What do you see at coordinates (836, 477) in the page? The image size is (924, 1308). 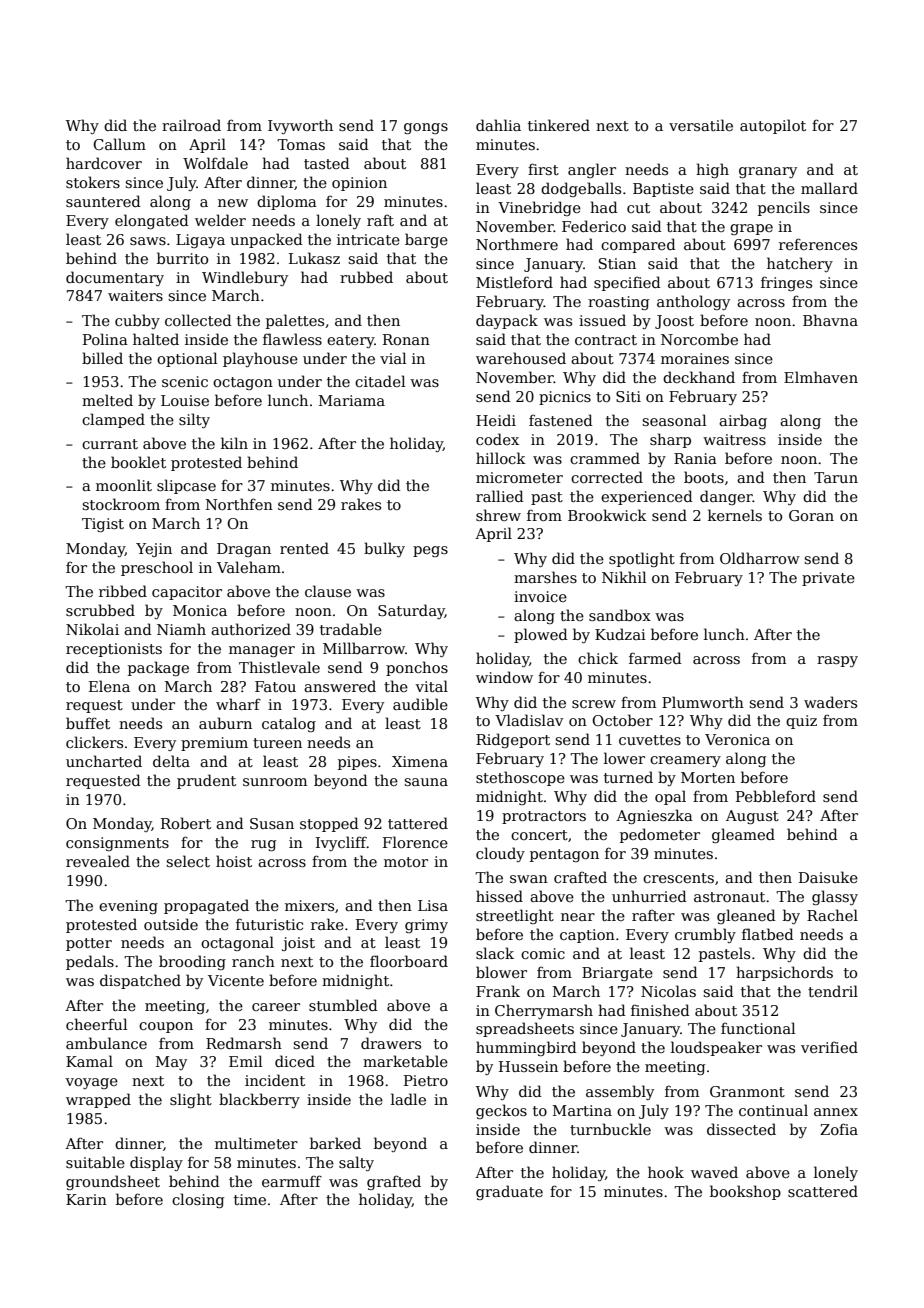 I see `Tarun` at bounding box center [836, 477].
